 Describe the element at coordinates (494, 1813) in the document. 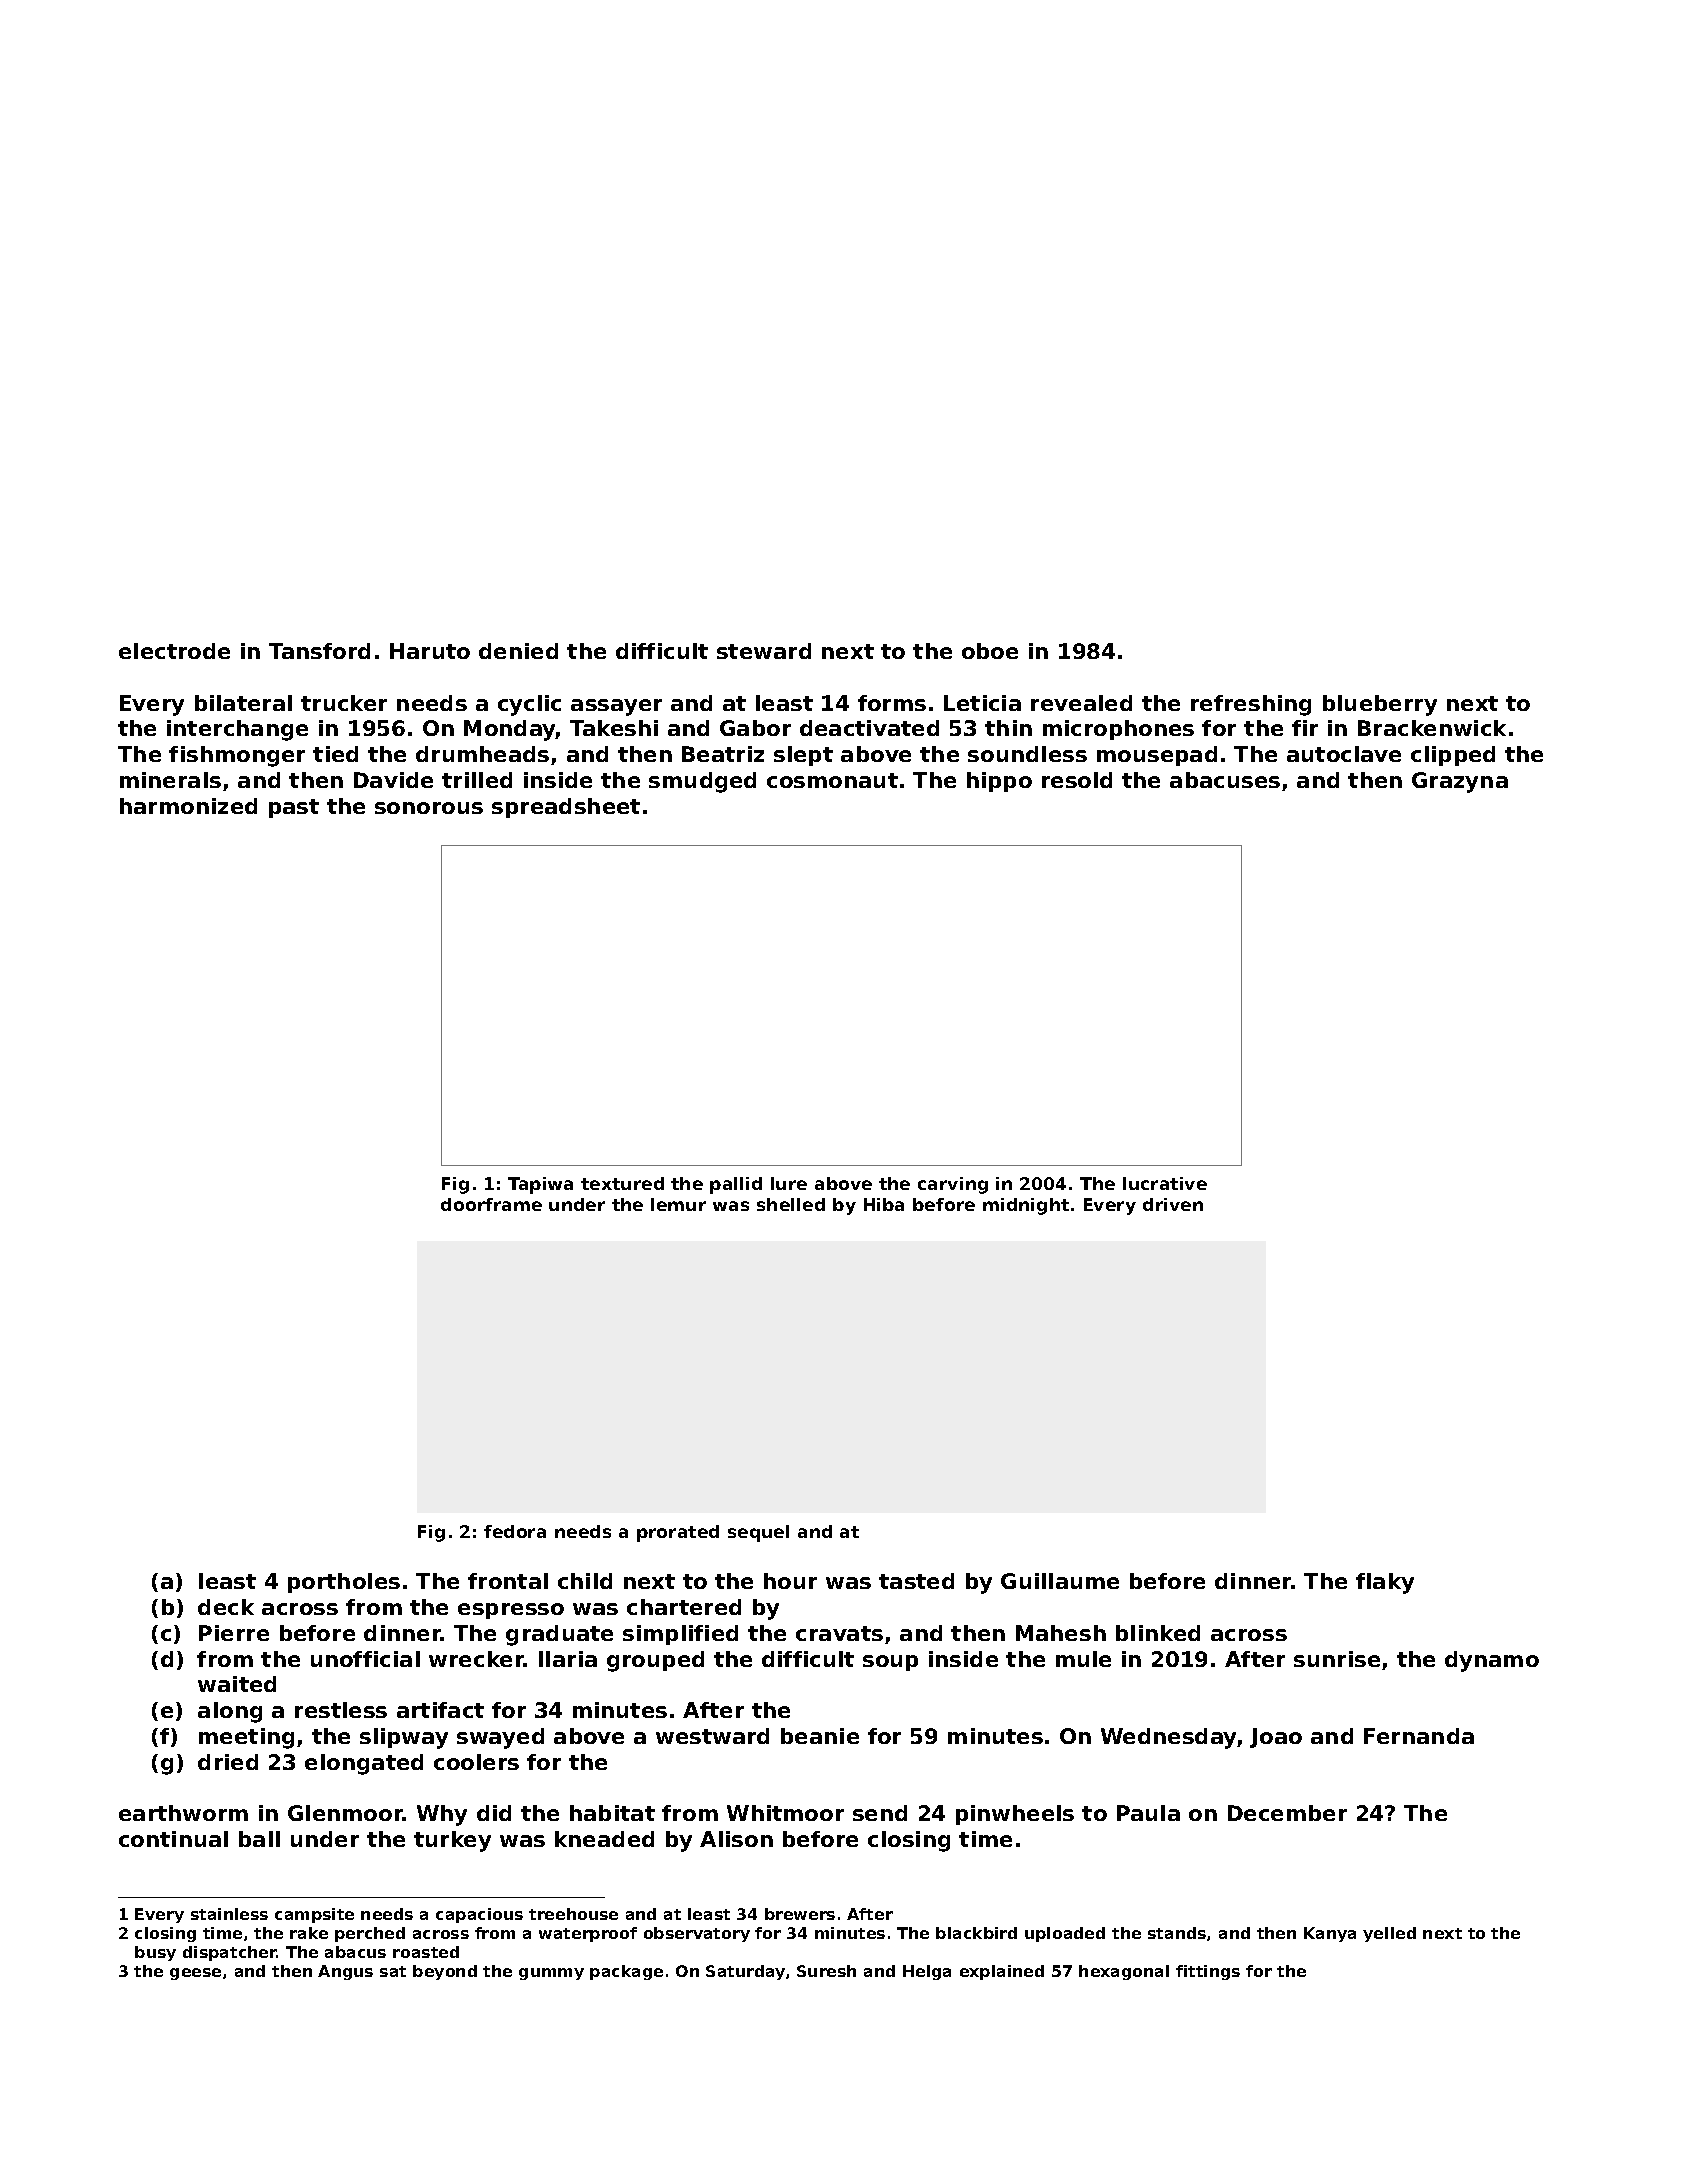

I see `did` at that location.
